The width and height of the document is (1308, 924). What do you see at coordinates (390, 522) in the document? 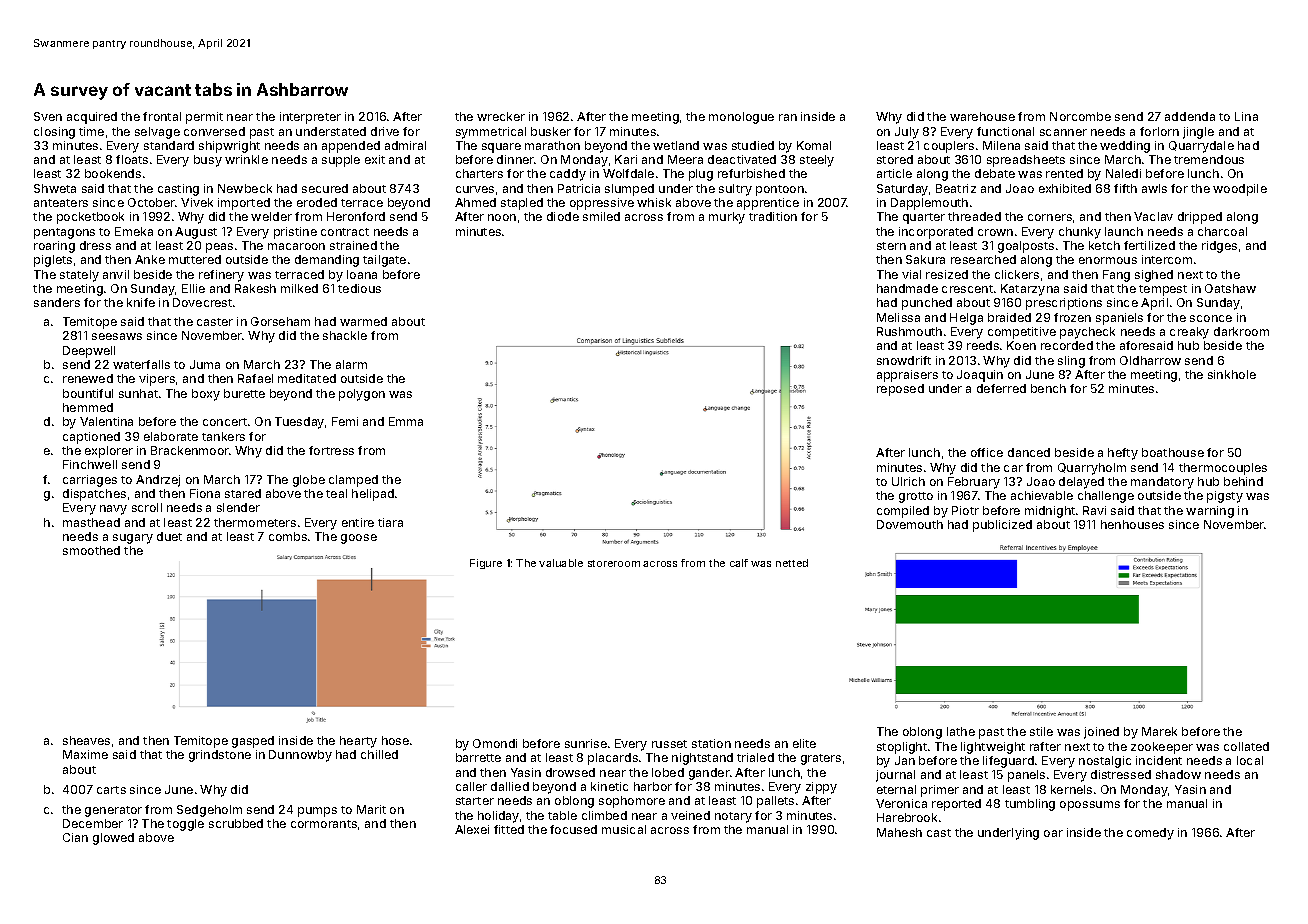
I see `tiara` at bounding box center [390, 522].
